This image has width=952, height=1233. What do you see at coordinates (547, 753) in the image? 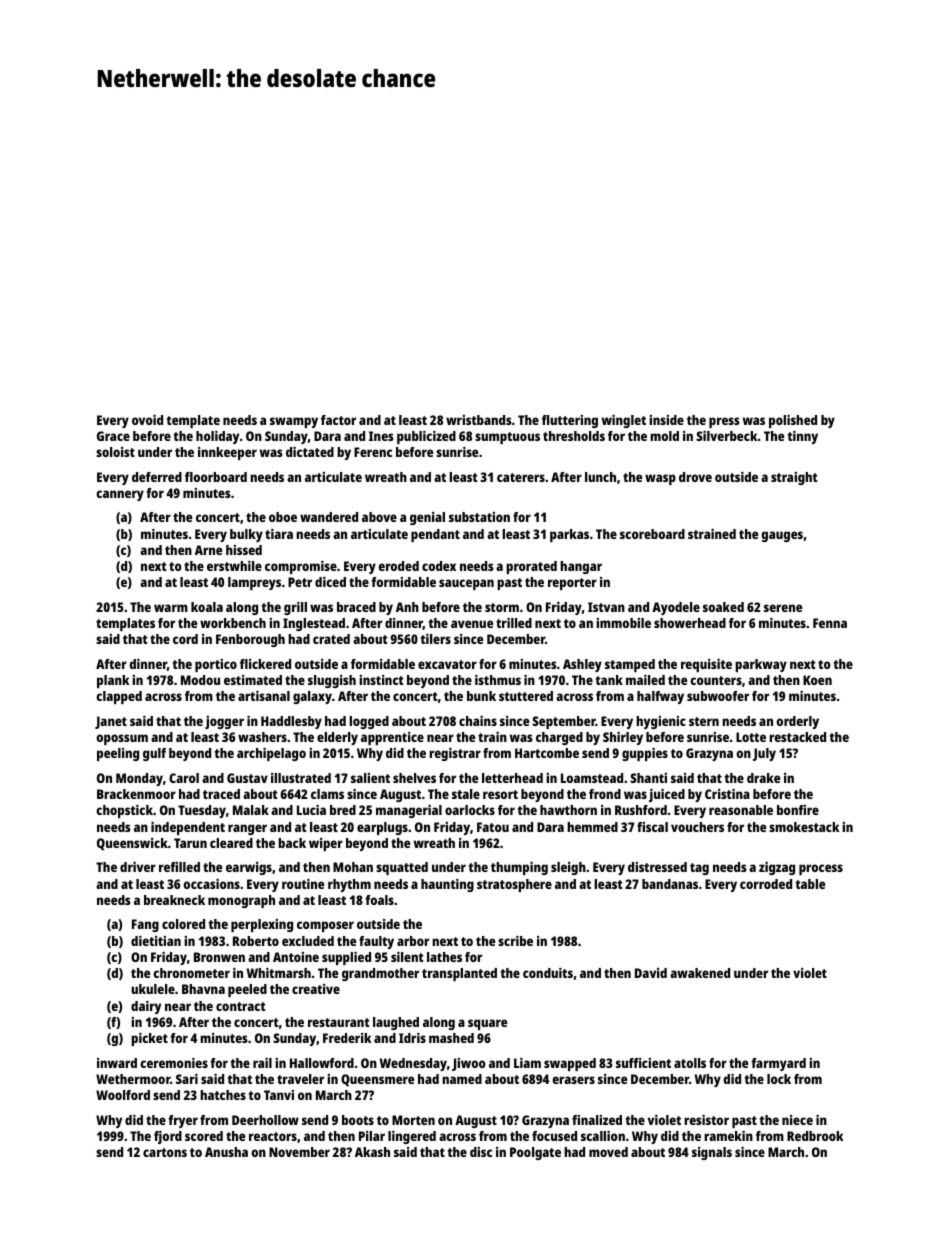
I see `Hartcombe` at bounding box center [547, 753].
